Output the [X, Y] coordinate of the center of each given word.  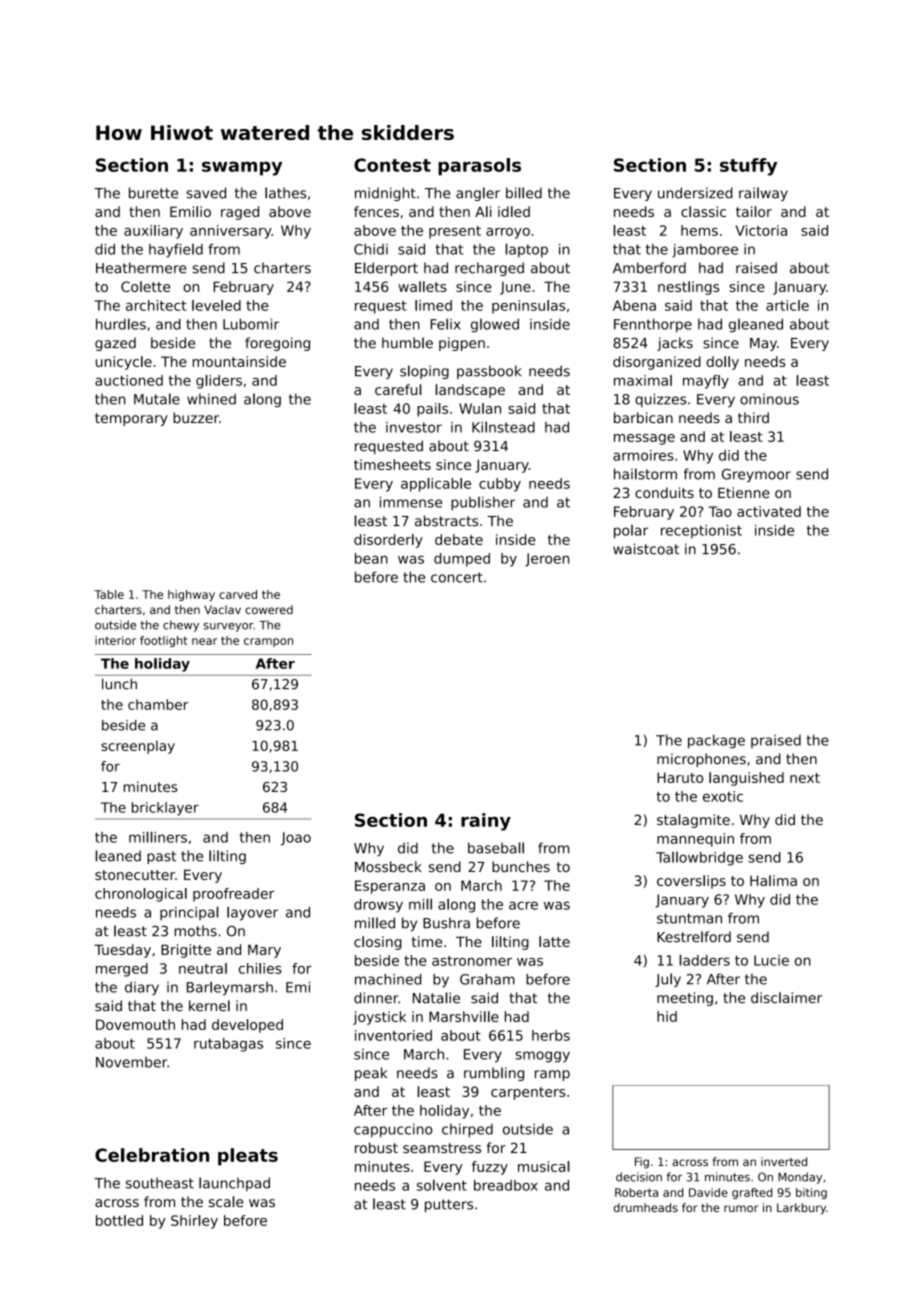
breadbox [506, 1185]
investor [414, 427]
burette [153, 193]
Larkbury [801, 1209]
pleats [248, 1157]
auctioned [129, 380]
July [668, 980]
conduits [664, 492]
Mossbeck [388, 866]
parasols [479, 167]
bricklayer [165, 809]
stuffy [748, 167]
